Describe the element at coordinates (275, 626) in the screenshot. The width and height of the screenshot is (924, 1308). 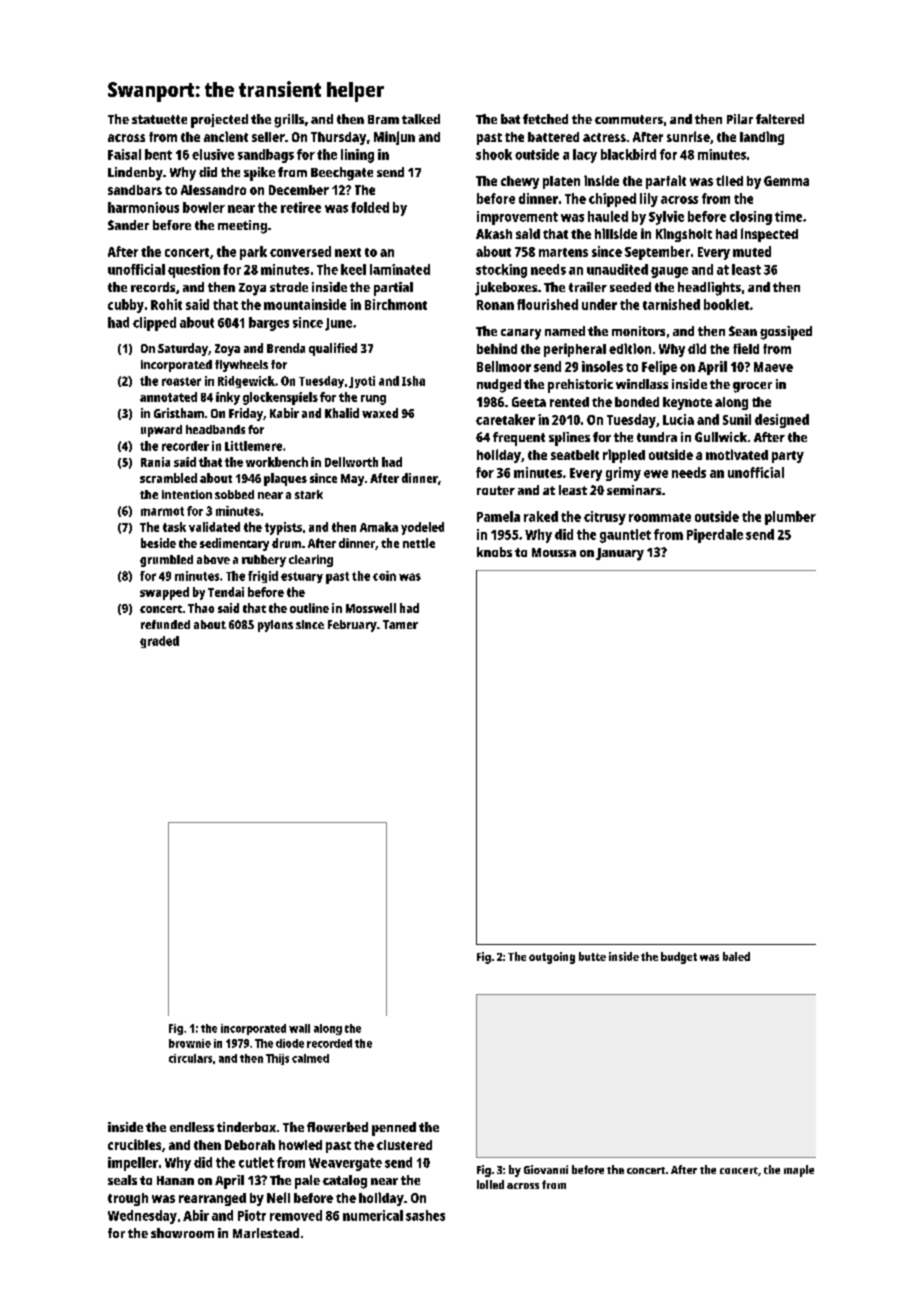
I see `pylons` at that location.
